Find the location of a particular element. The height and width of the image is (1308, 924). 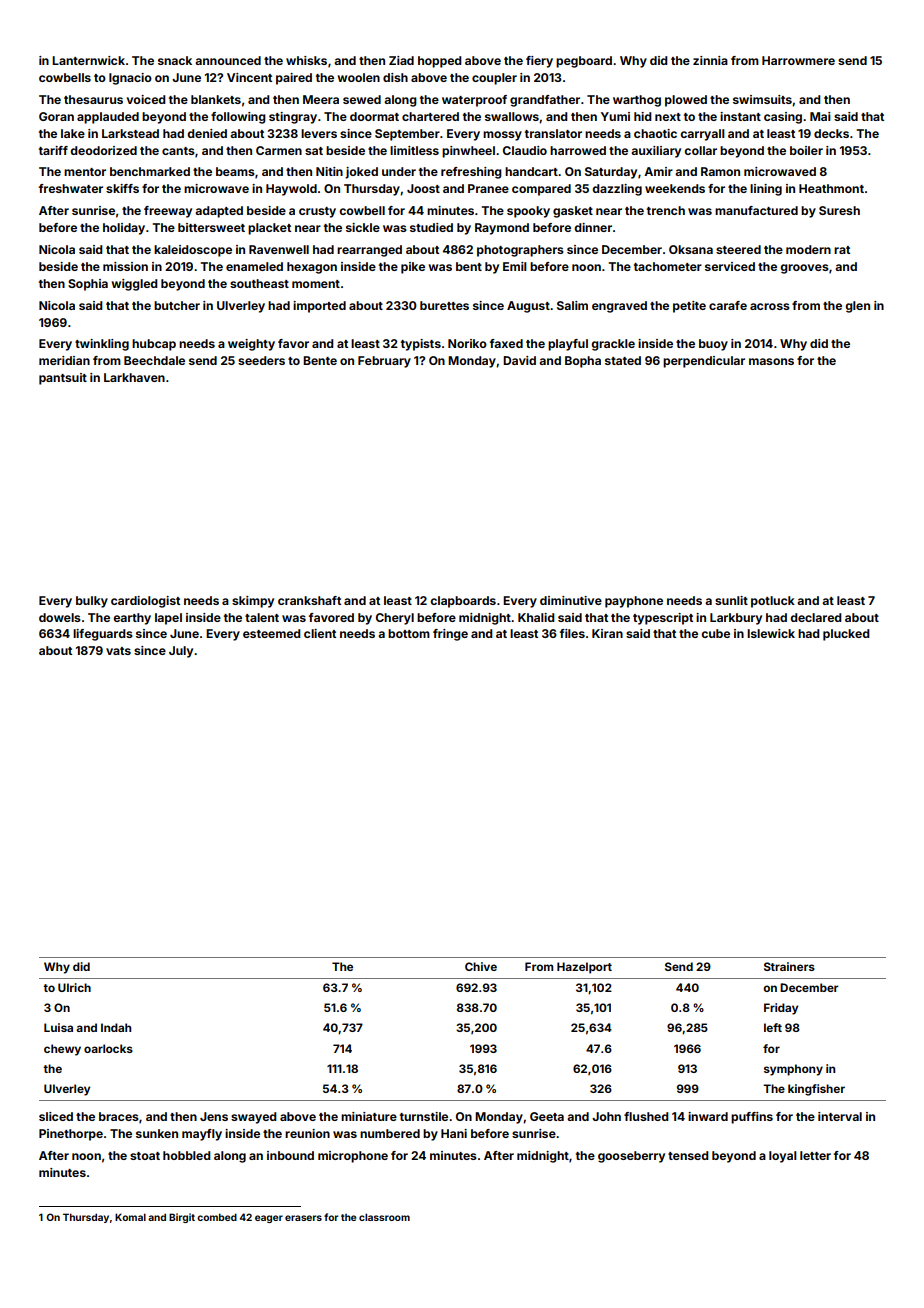

Strainers is located at coordinates (789, 966).
